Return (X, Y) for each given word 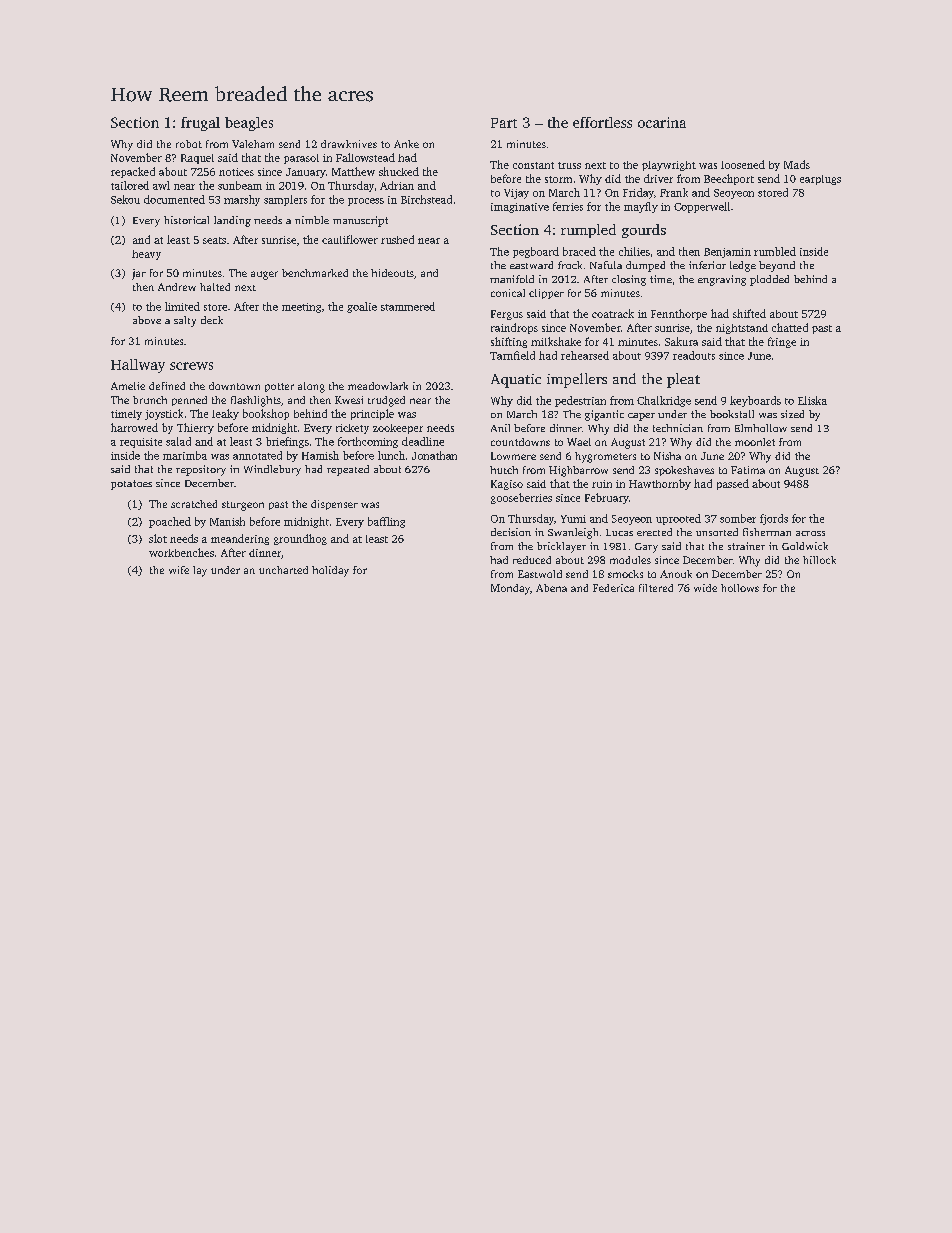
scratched (194, 504)
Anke (406, 144)
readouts (694, 355)
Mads (797, 164)
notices (236, 172)
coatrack (613, 313)
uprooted (678, 519)
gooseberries (521, 498)
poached (170, 522)
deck (212, 320)
